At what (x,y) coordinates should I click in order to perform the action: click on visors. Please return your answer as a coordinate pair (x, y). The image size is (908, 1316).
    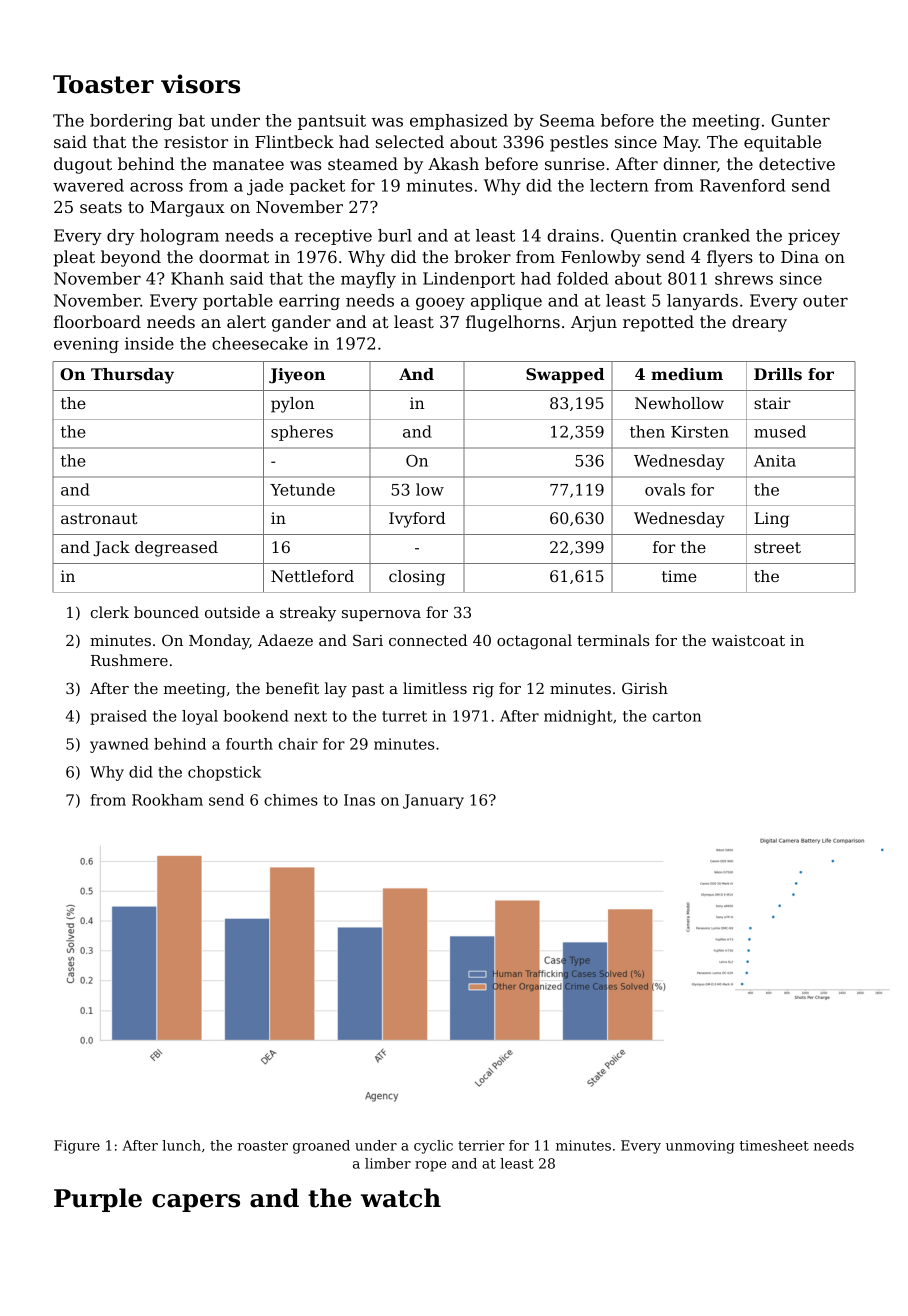
    Looking at the image, I should click on (200, 84).
